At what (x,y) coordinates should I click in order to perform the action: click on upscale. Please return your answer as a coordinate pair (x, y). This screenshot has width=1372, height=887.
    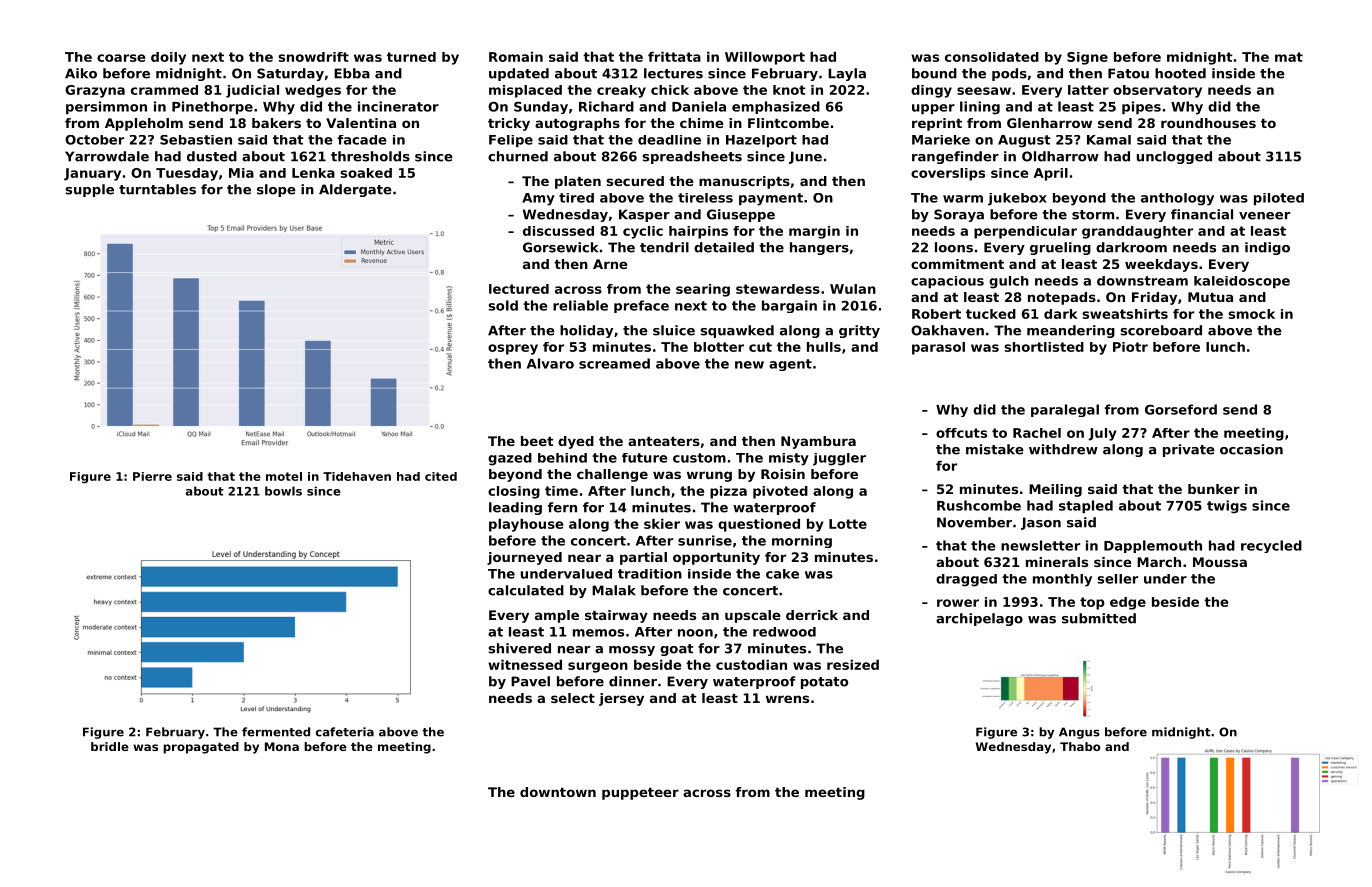
    Looking at the image, I should click on (753, 616).
